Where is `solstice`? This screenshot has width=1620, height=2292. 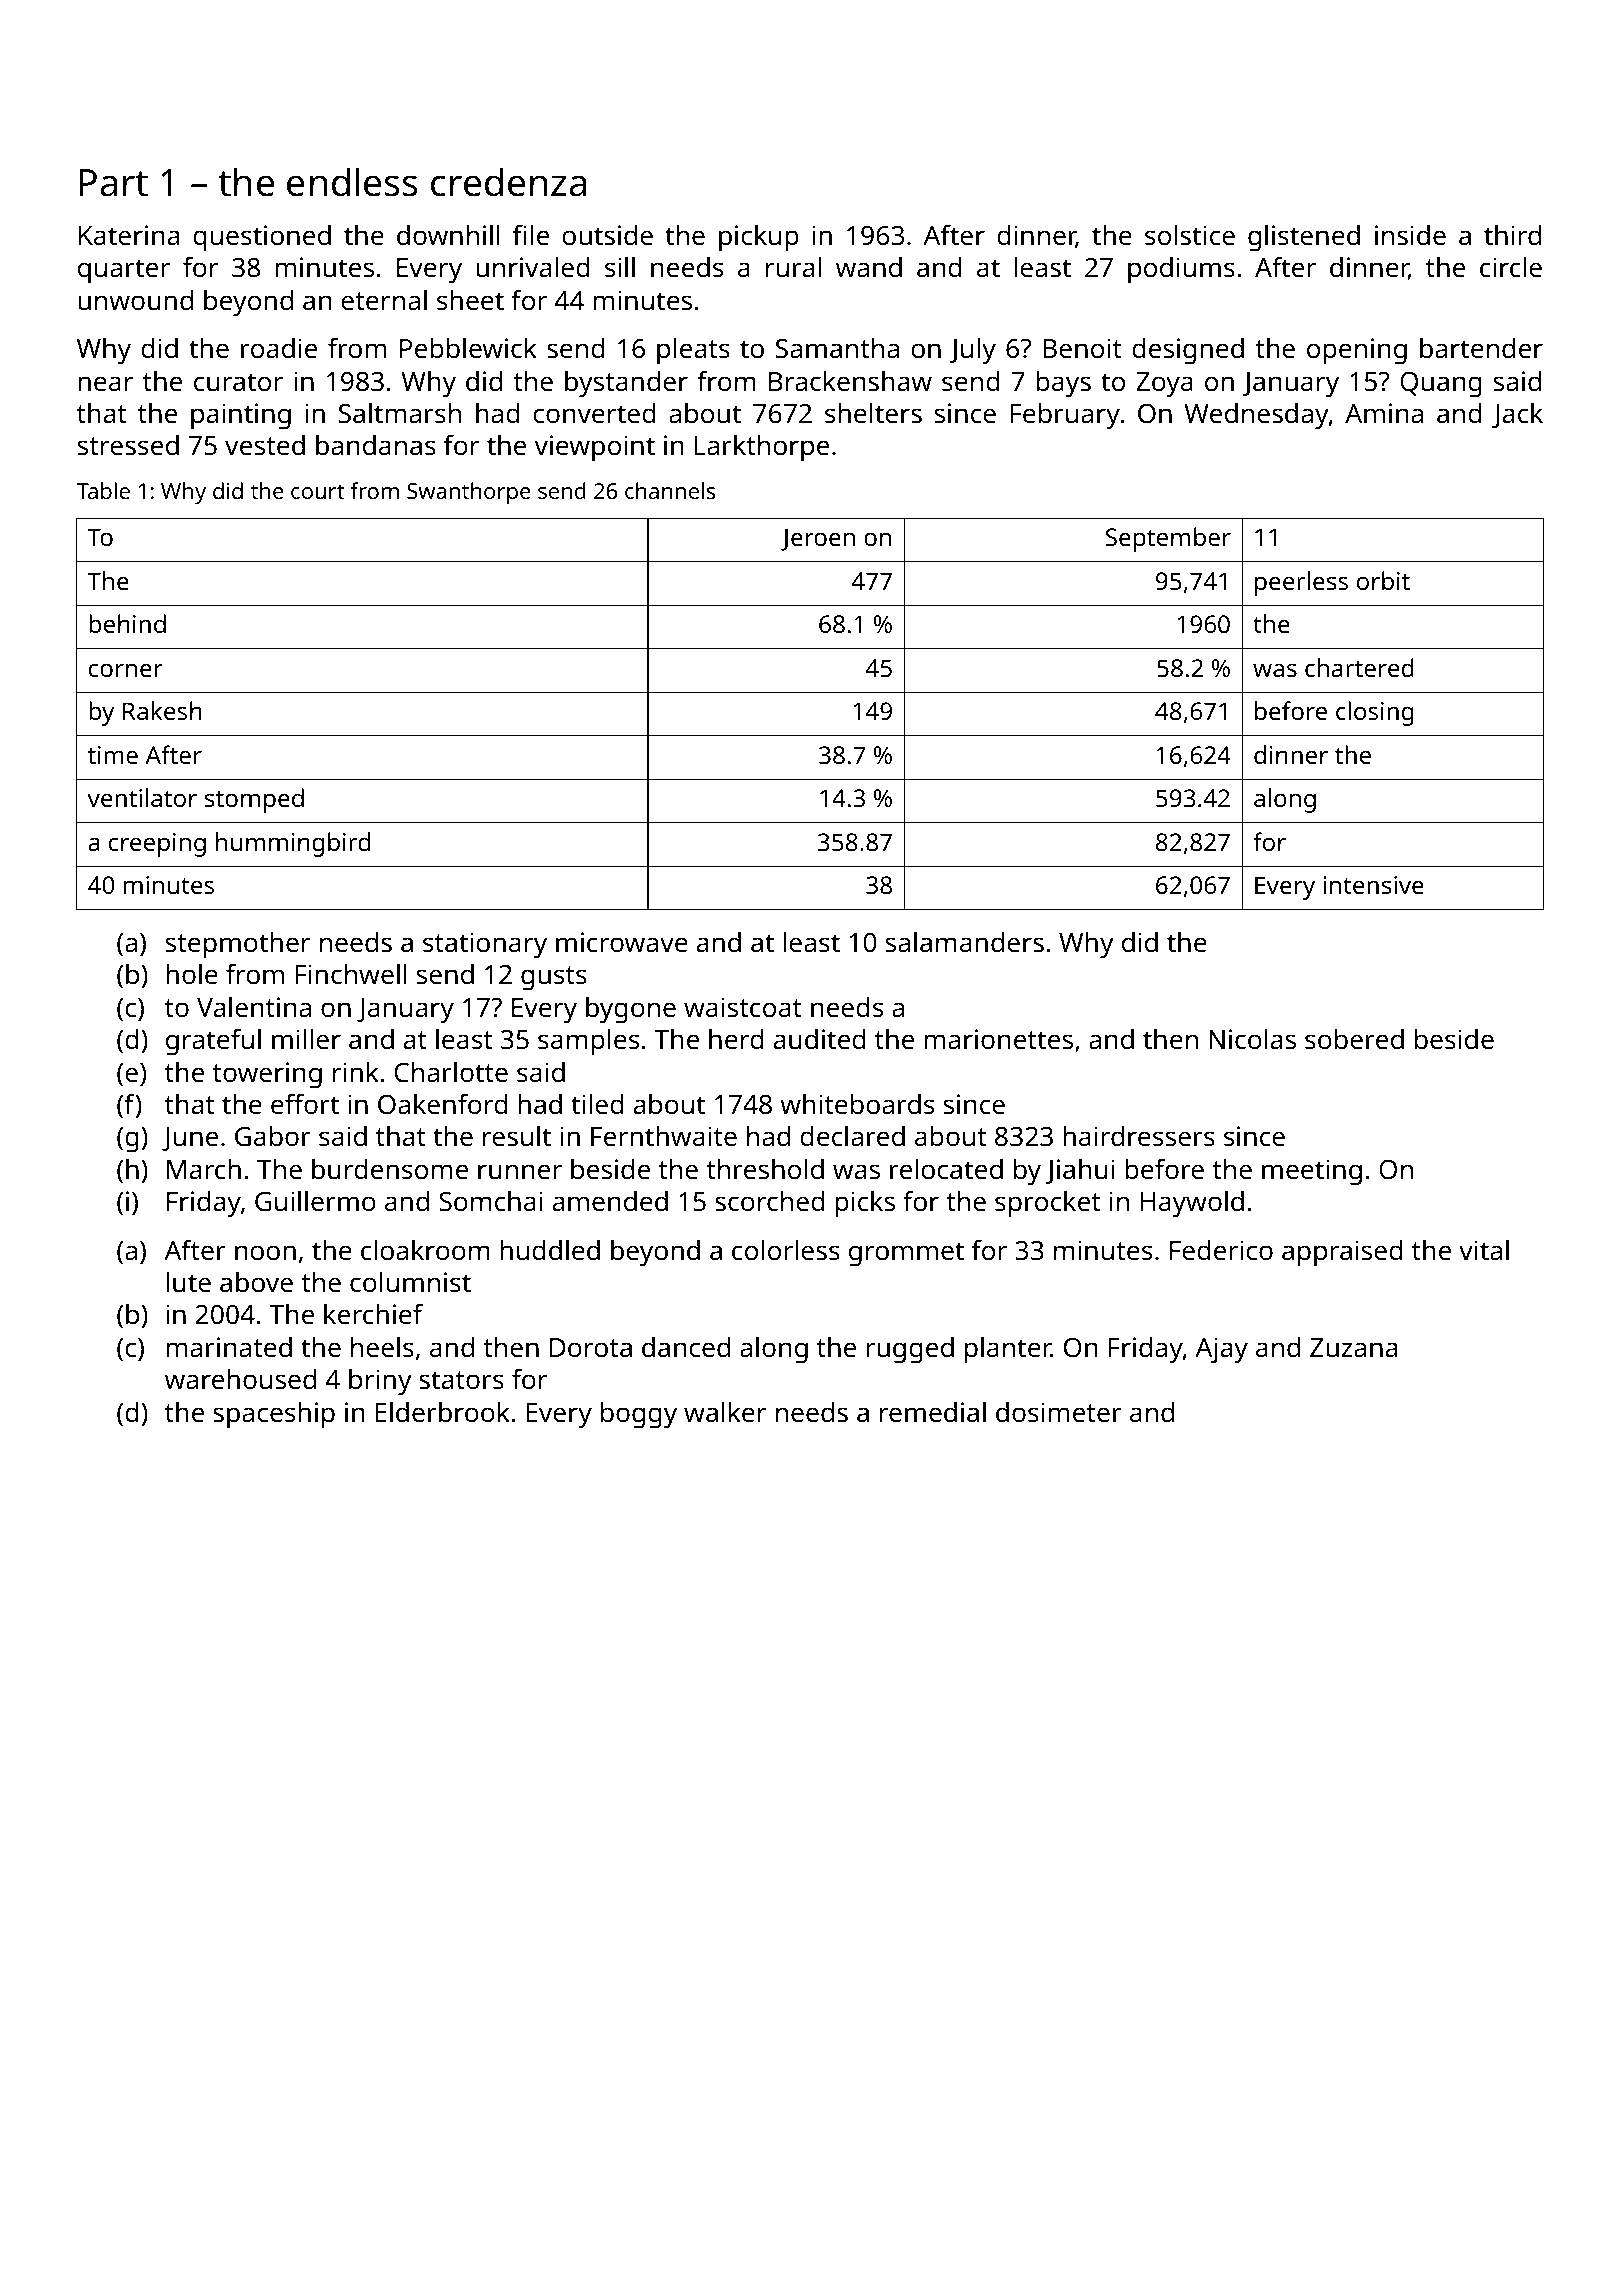 solstice is located at coordinates (1190, 235).
